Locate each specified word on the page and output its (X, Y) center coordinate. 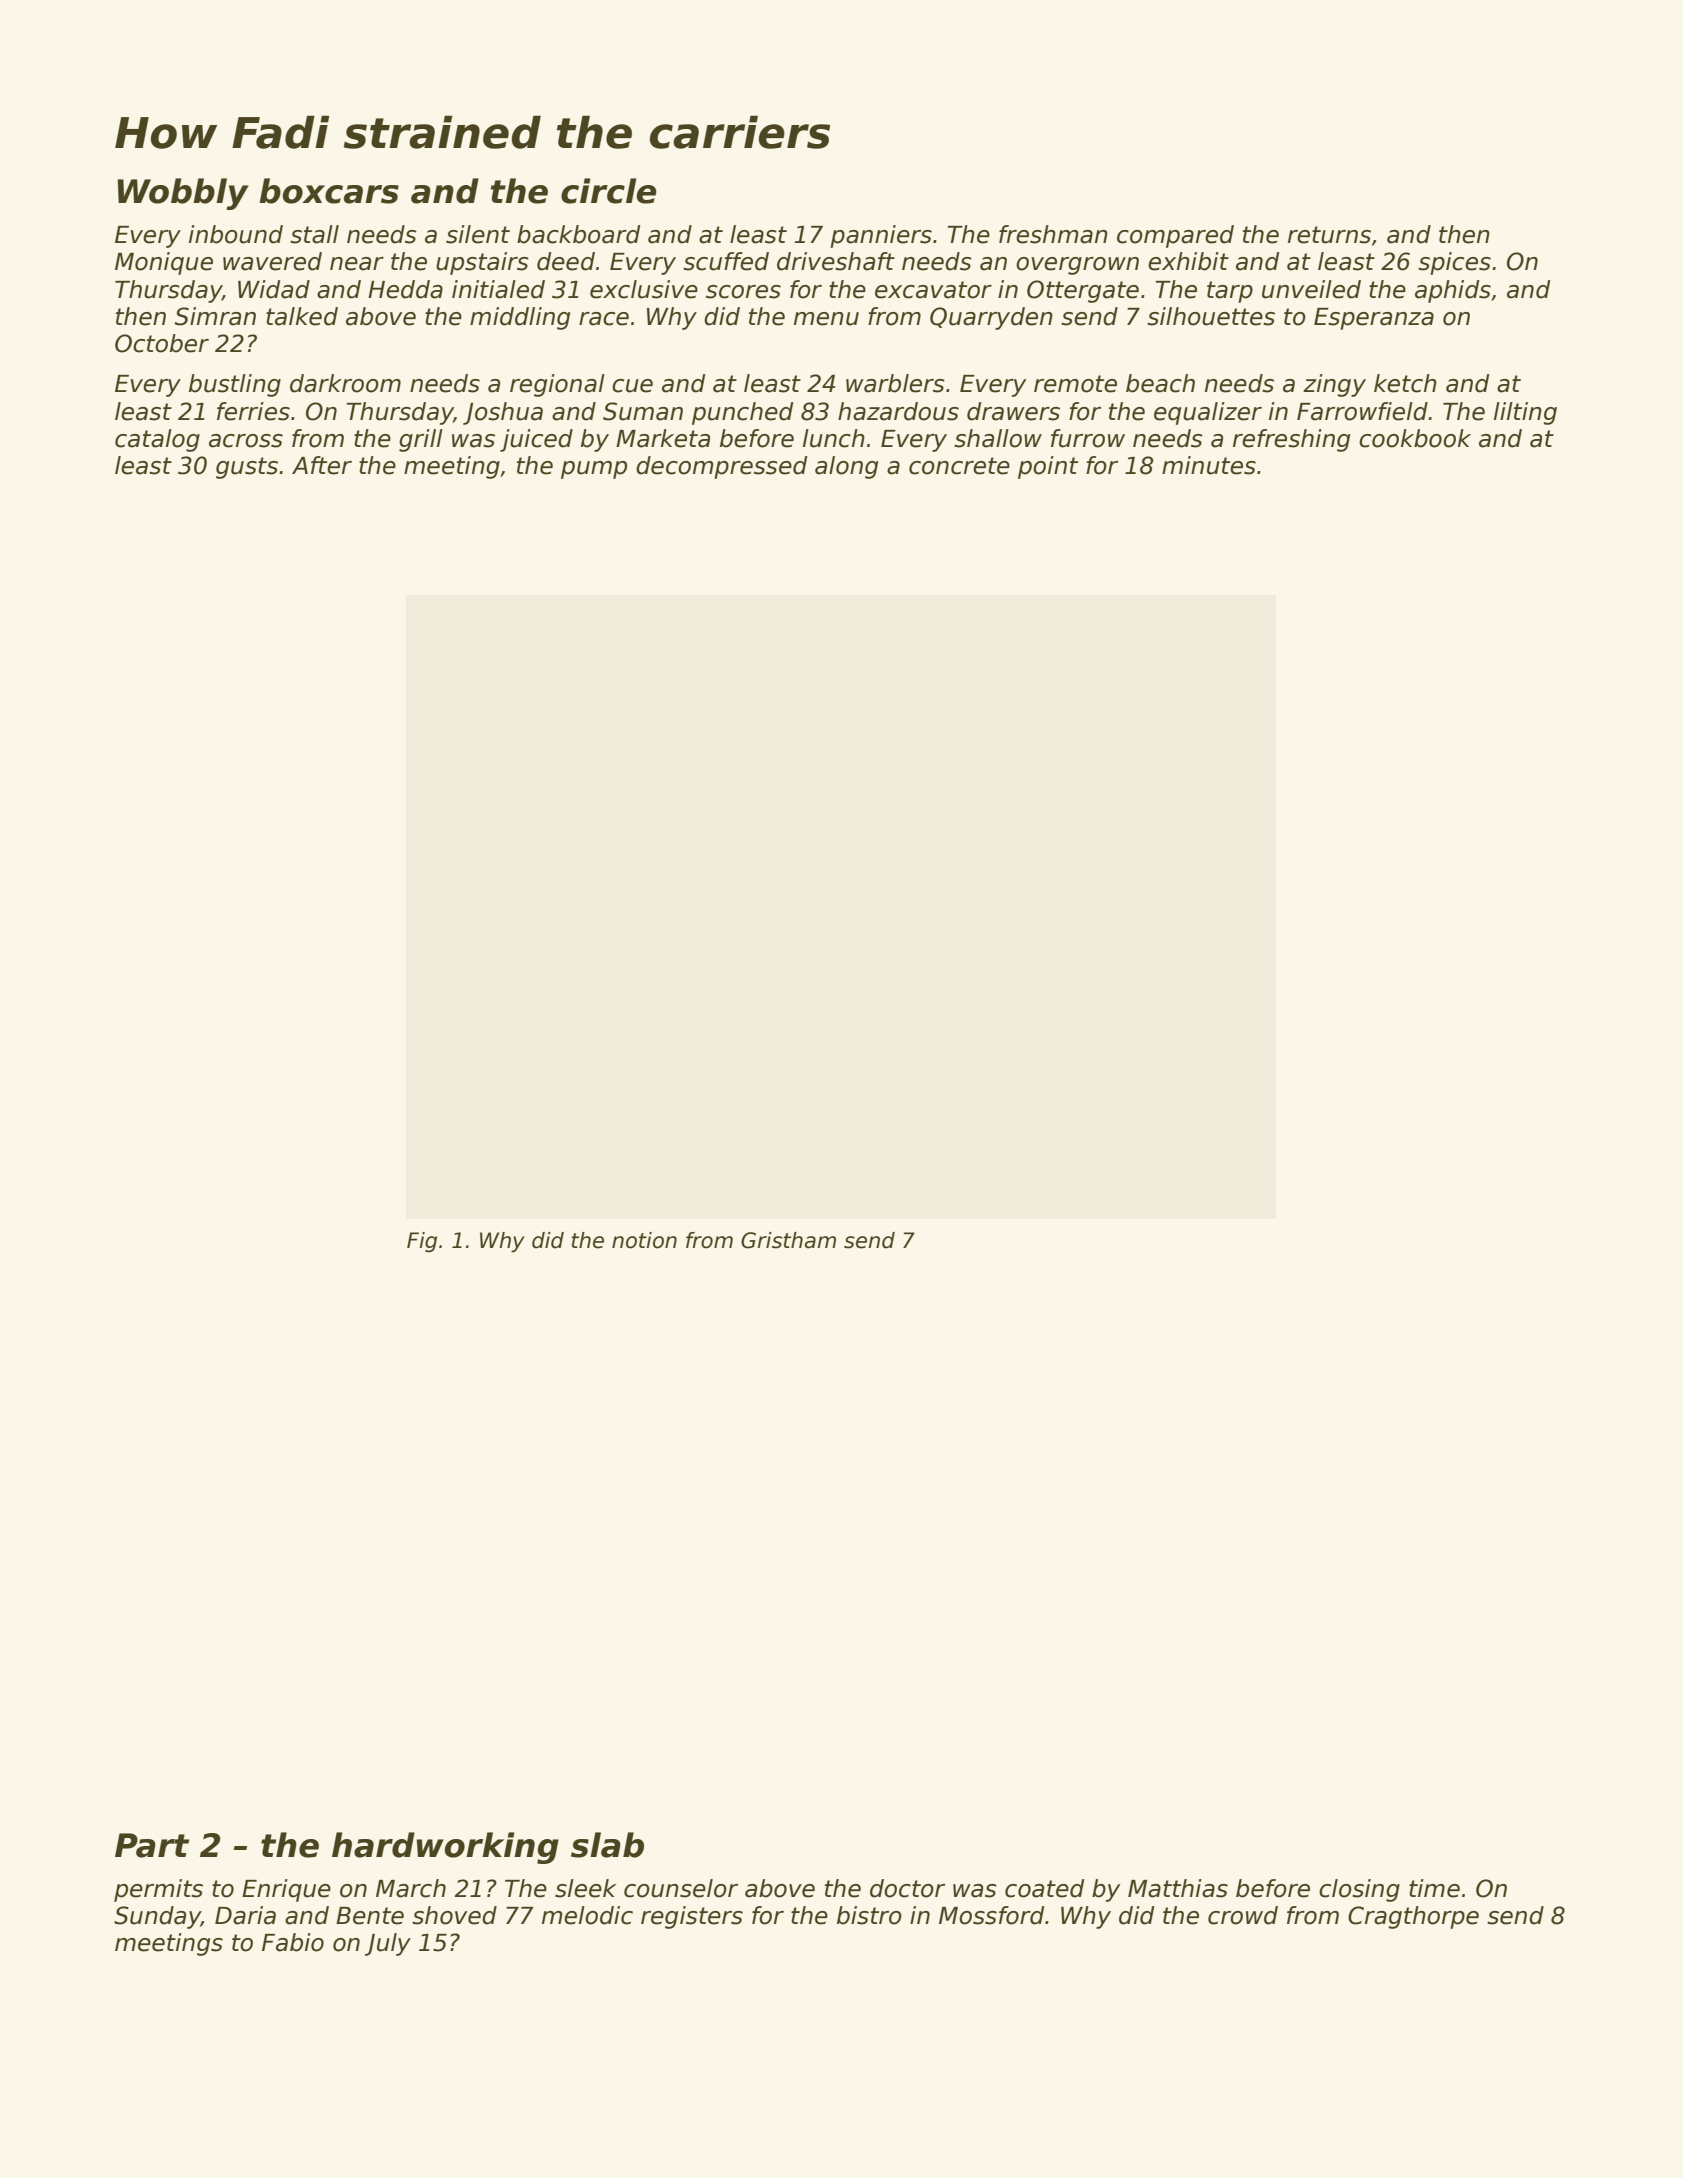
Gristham (788, 1240)
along (846, 467)
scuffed (726, 261)
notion (644, 1240)
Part (152, 1845)
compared (1175, 236)
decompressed (721, 467)
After (322, 465)
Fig (422, 1242)
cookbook (1415, 438)
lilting (1525, 413)
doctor (907, 1888)
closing (1359, 1890)
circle (609, 191)
